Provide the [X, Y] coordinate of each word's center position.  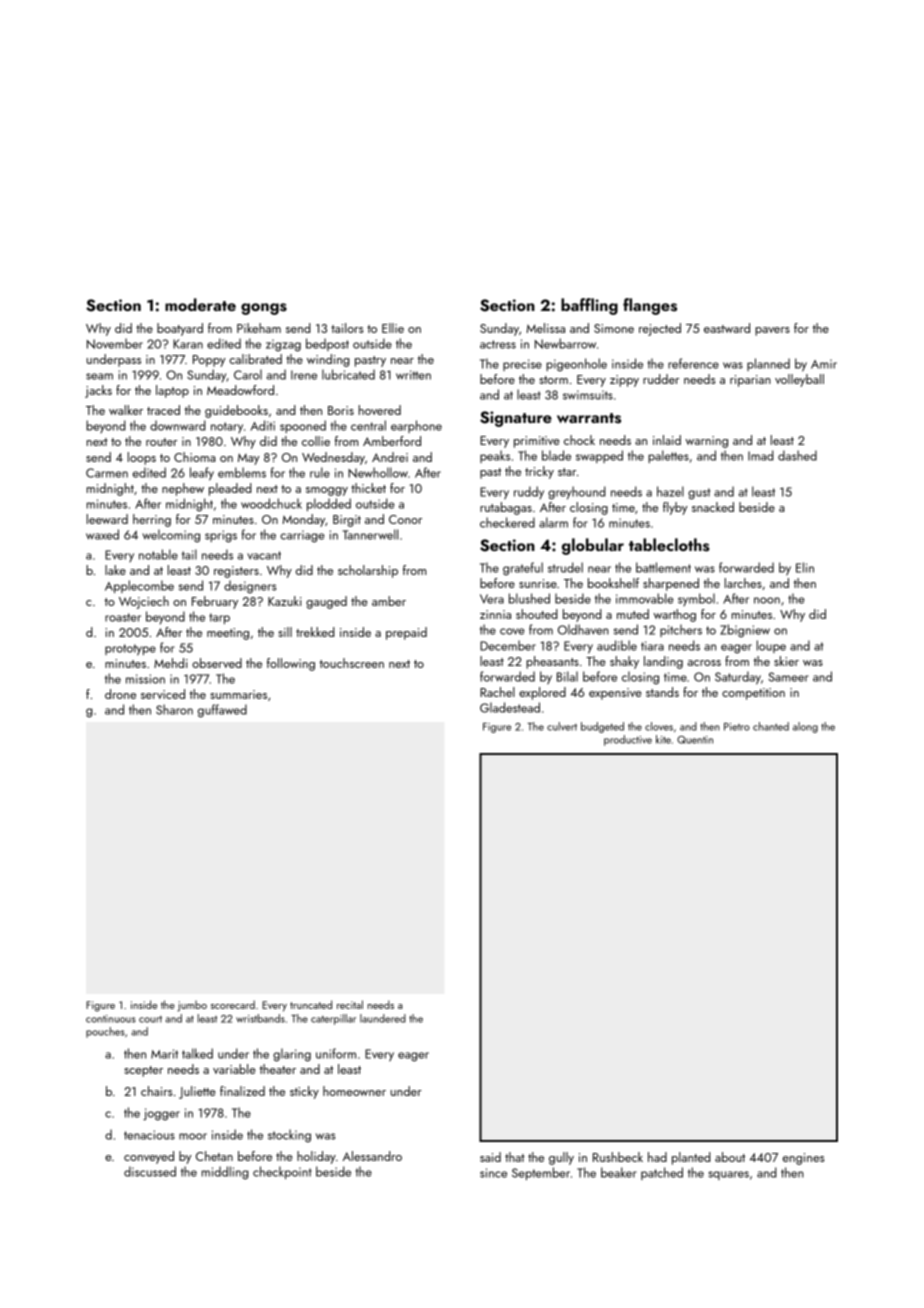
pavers [772, 331]
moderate [200, 304]
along [805, 727]
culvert [562, 726]
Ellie [393, 328]
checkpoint [282, 1172]
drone [120, 694]
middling [225, 1173]
